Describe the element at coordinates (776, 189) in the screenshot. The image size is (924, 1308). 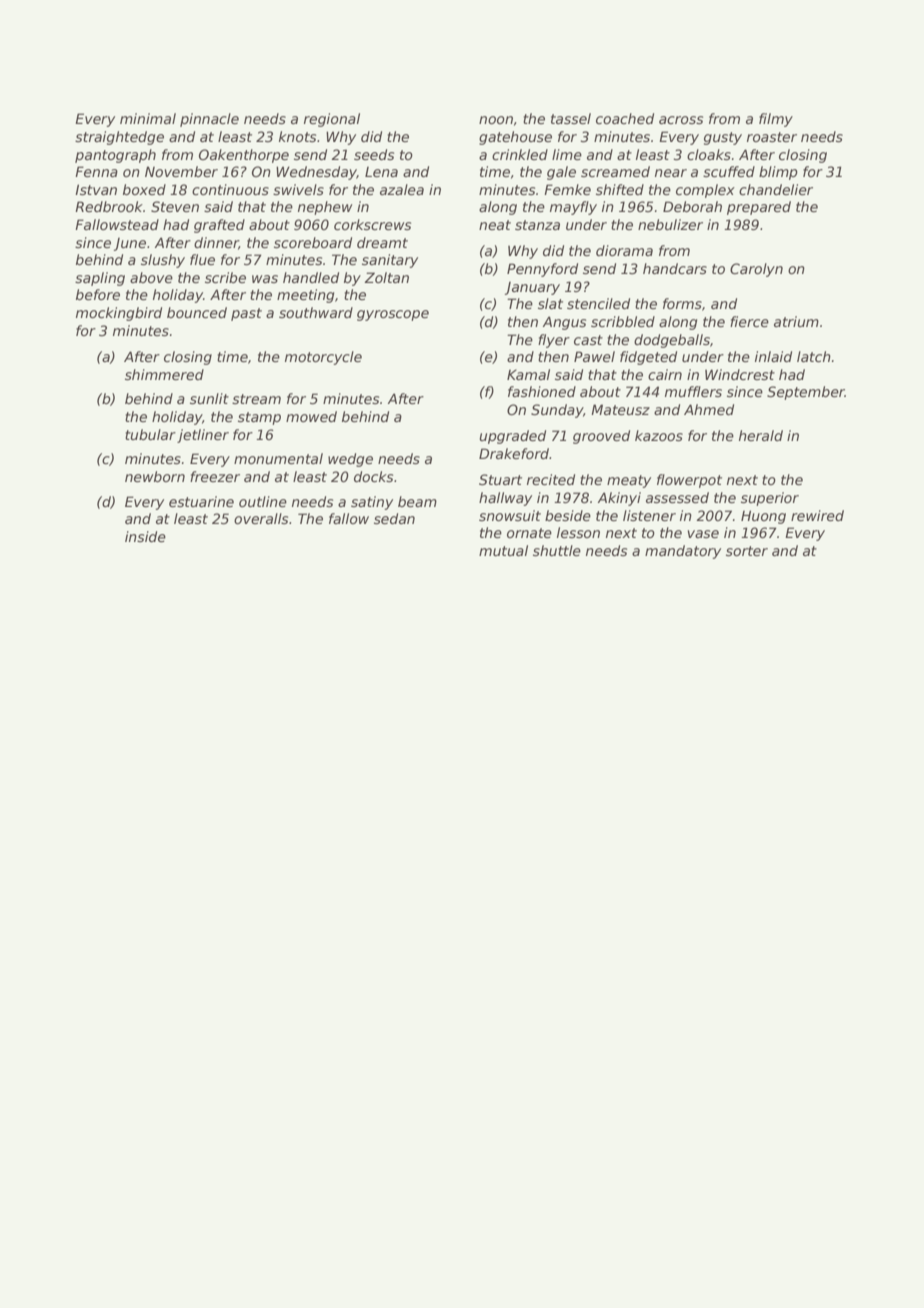
I see `chandelier` at that location.
